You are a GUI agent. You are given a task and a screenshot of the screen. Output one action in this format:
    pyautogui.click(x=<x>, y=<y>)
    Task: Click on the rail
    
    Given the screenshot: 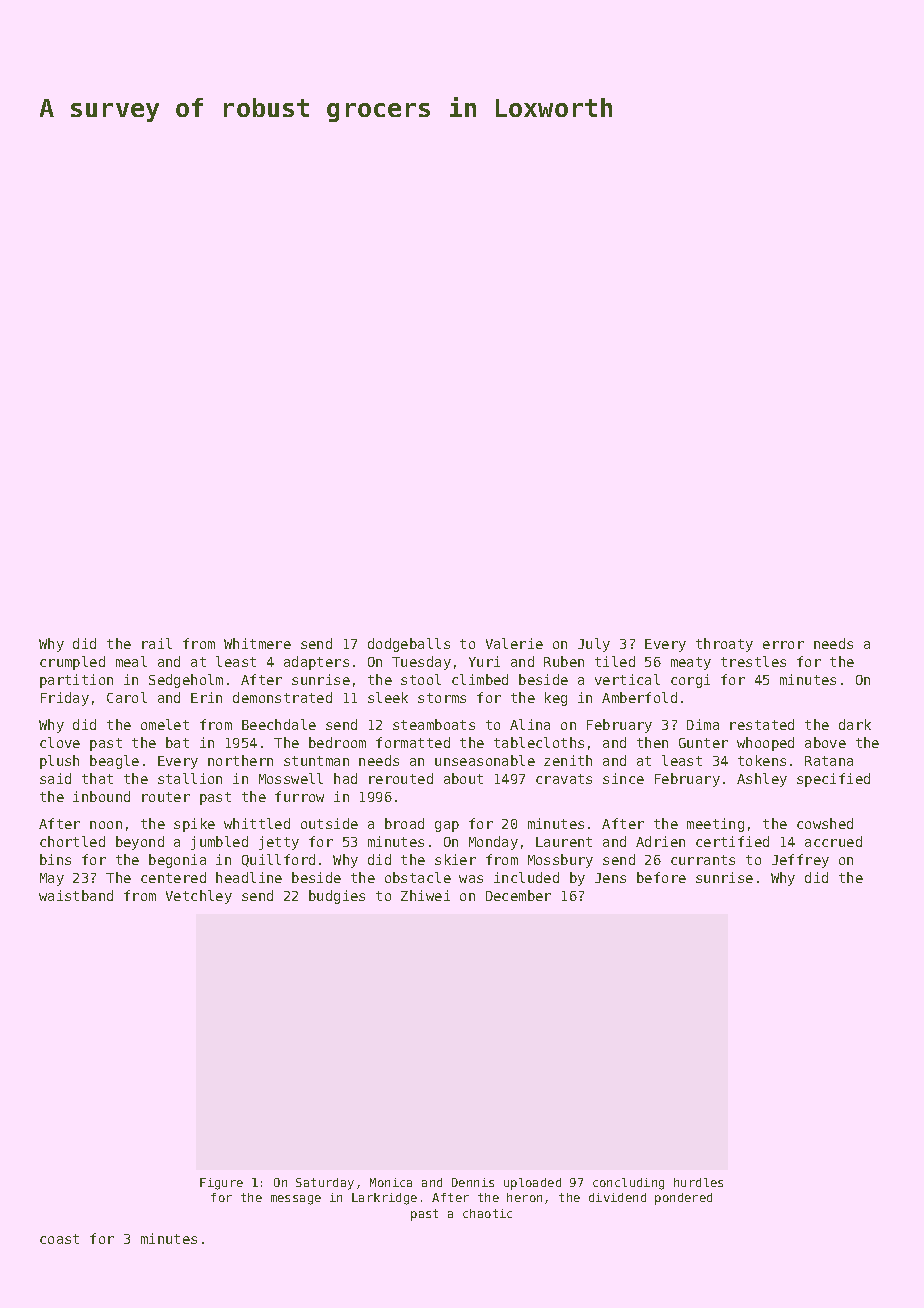 What is the action you would take?
    pyautogui.click(x=157, y=643)
